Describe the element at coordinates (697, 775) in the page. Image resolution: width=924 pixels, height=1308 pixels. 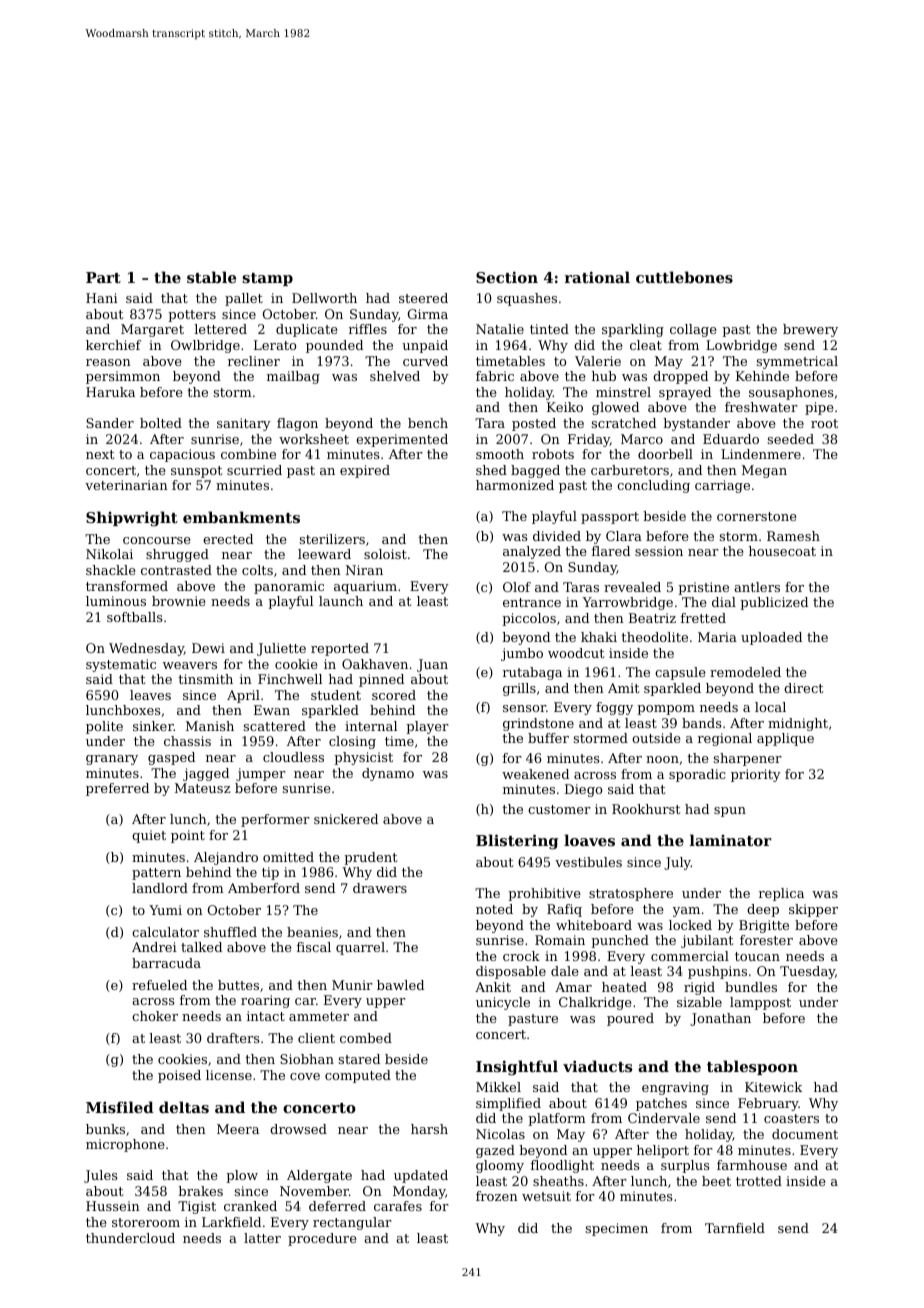
I see `sporadic` at that location.
